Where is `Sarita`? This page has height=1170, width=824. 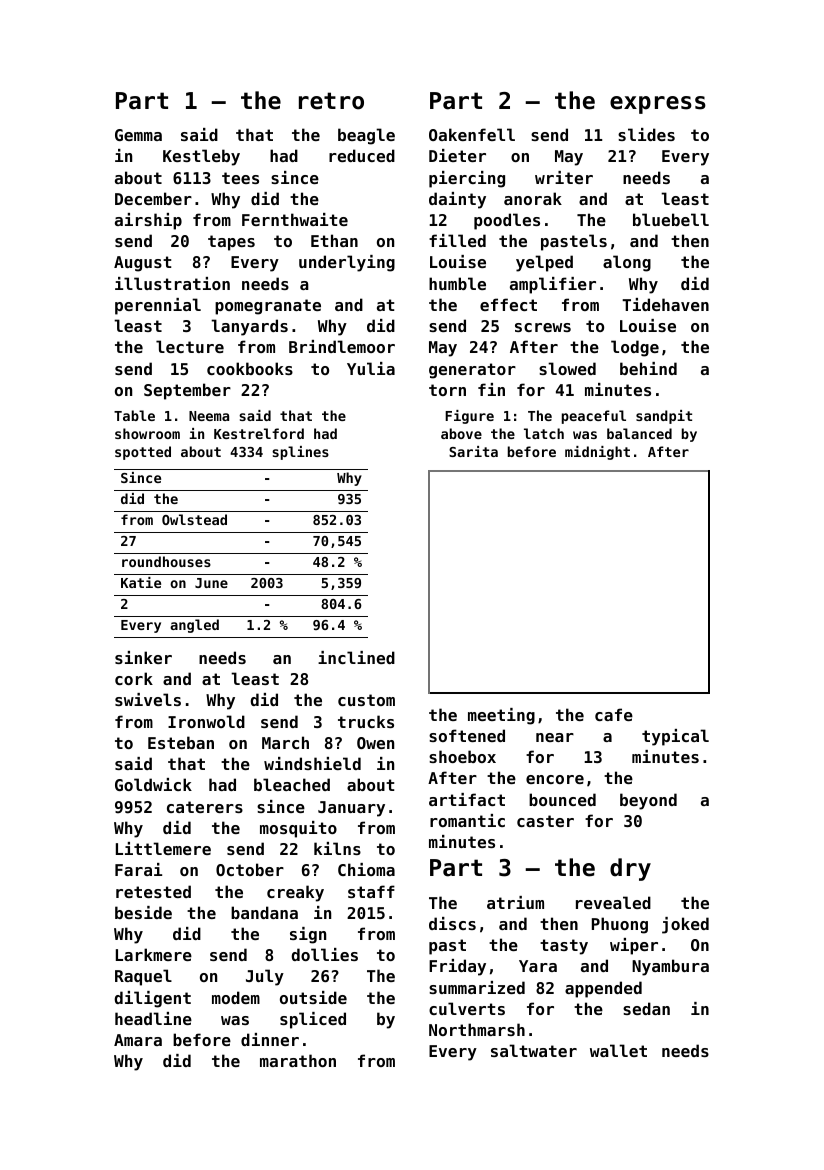 Sarita is located at coordinates (473, 451).
